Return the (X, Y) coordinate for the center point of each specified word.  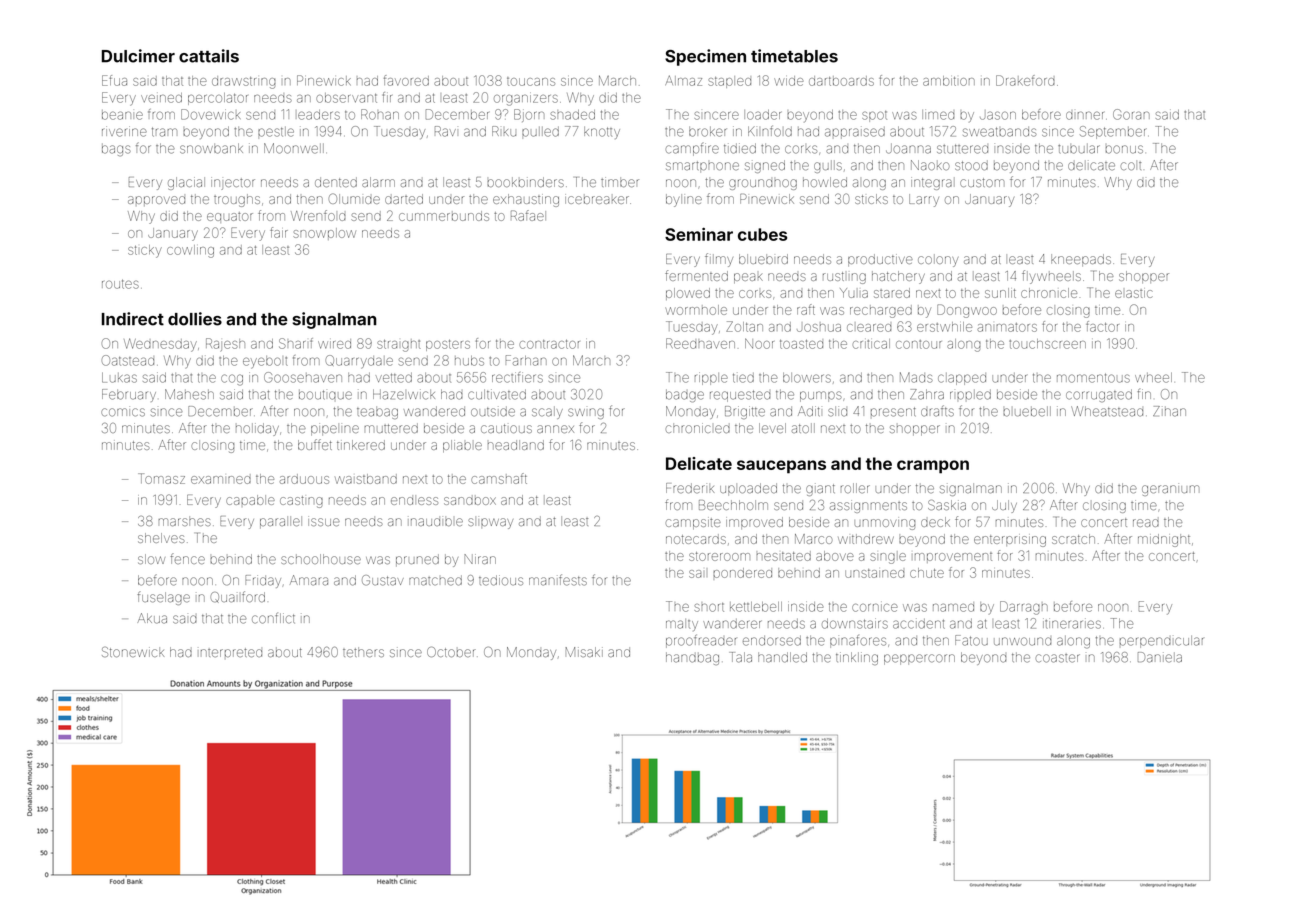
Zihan (1169, 411)
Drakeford (1025, 80)
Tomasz (161, 478)
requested (740, 396)
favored (406, 80)
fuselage (163, 598)
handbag (692, 658)
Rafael (528, 215)
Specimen (705, 57)
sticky (145, 251)
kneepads (1081, 260)
